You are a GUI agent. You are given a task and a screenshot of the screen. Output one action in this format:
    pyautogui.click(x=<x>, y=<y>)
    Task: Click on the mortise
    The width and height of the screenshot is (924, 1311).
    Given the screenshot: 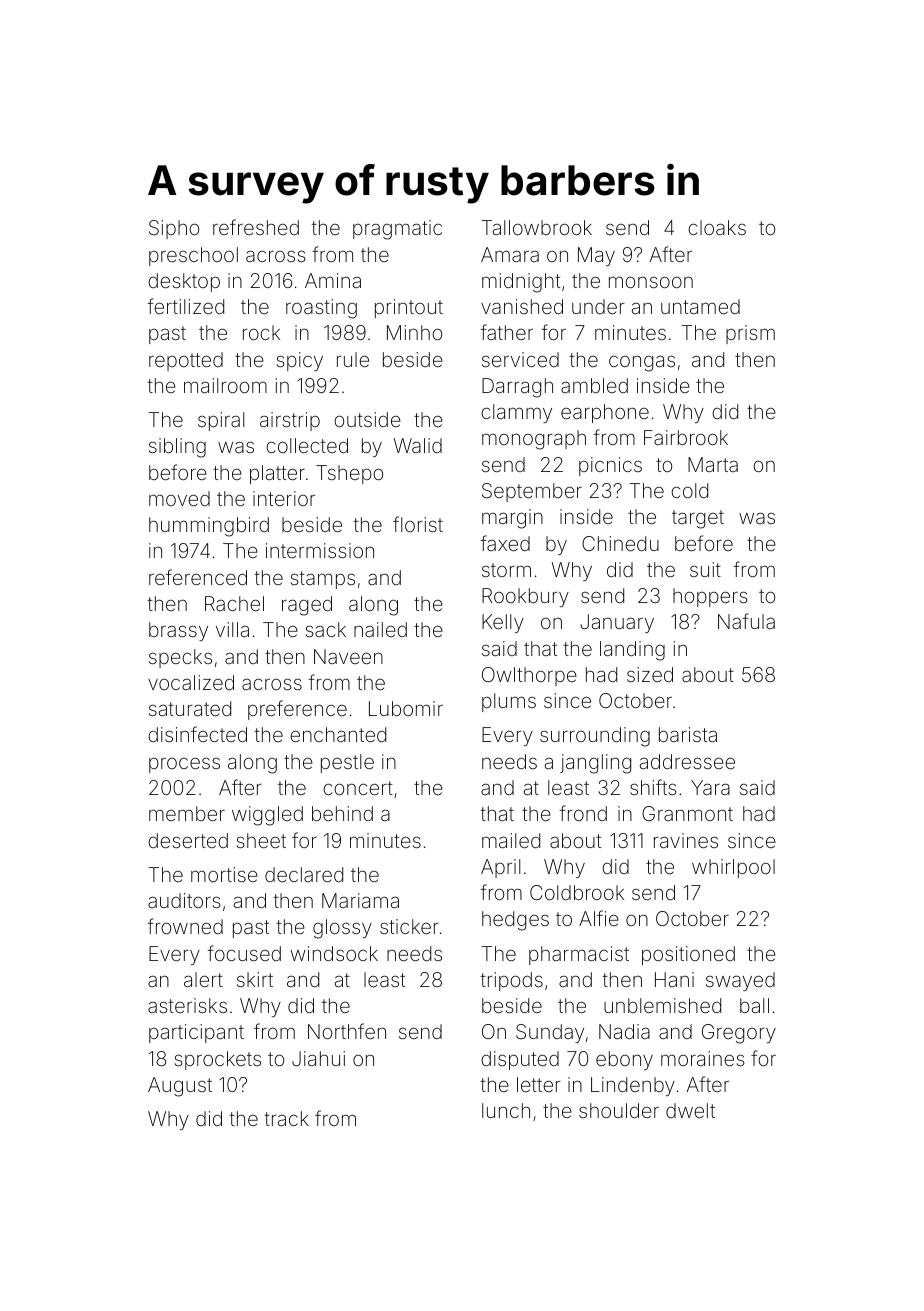 What is the action you would take?
    pyautogui.click(x=224, y=874)
